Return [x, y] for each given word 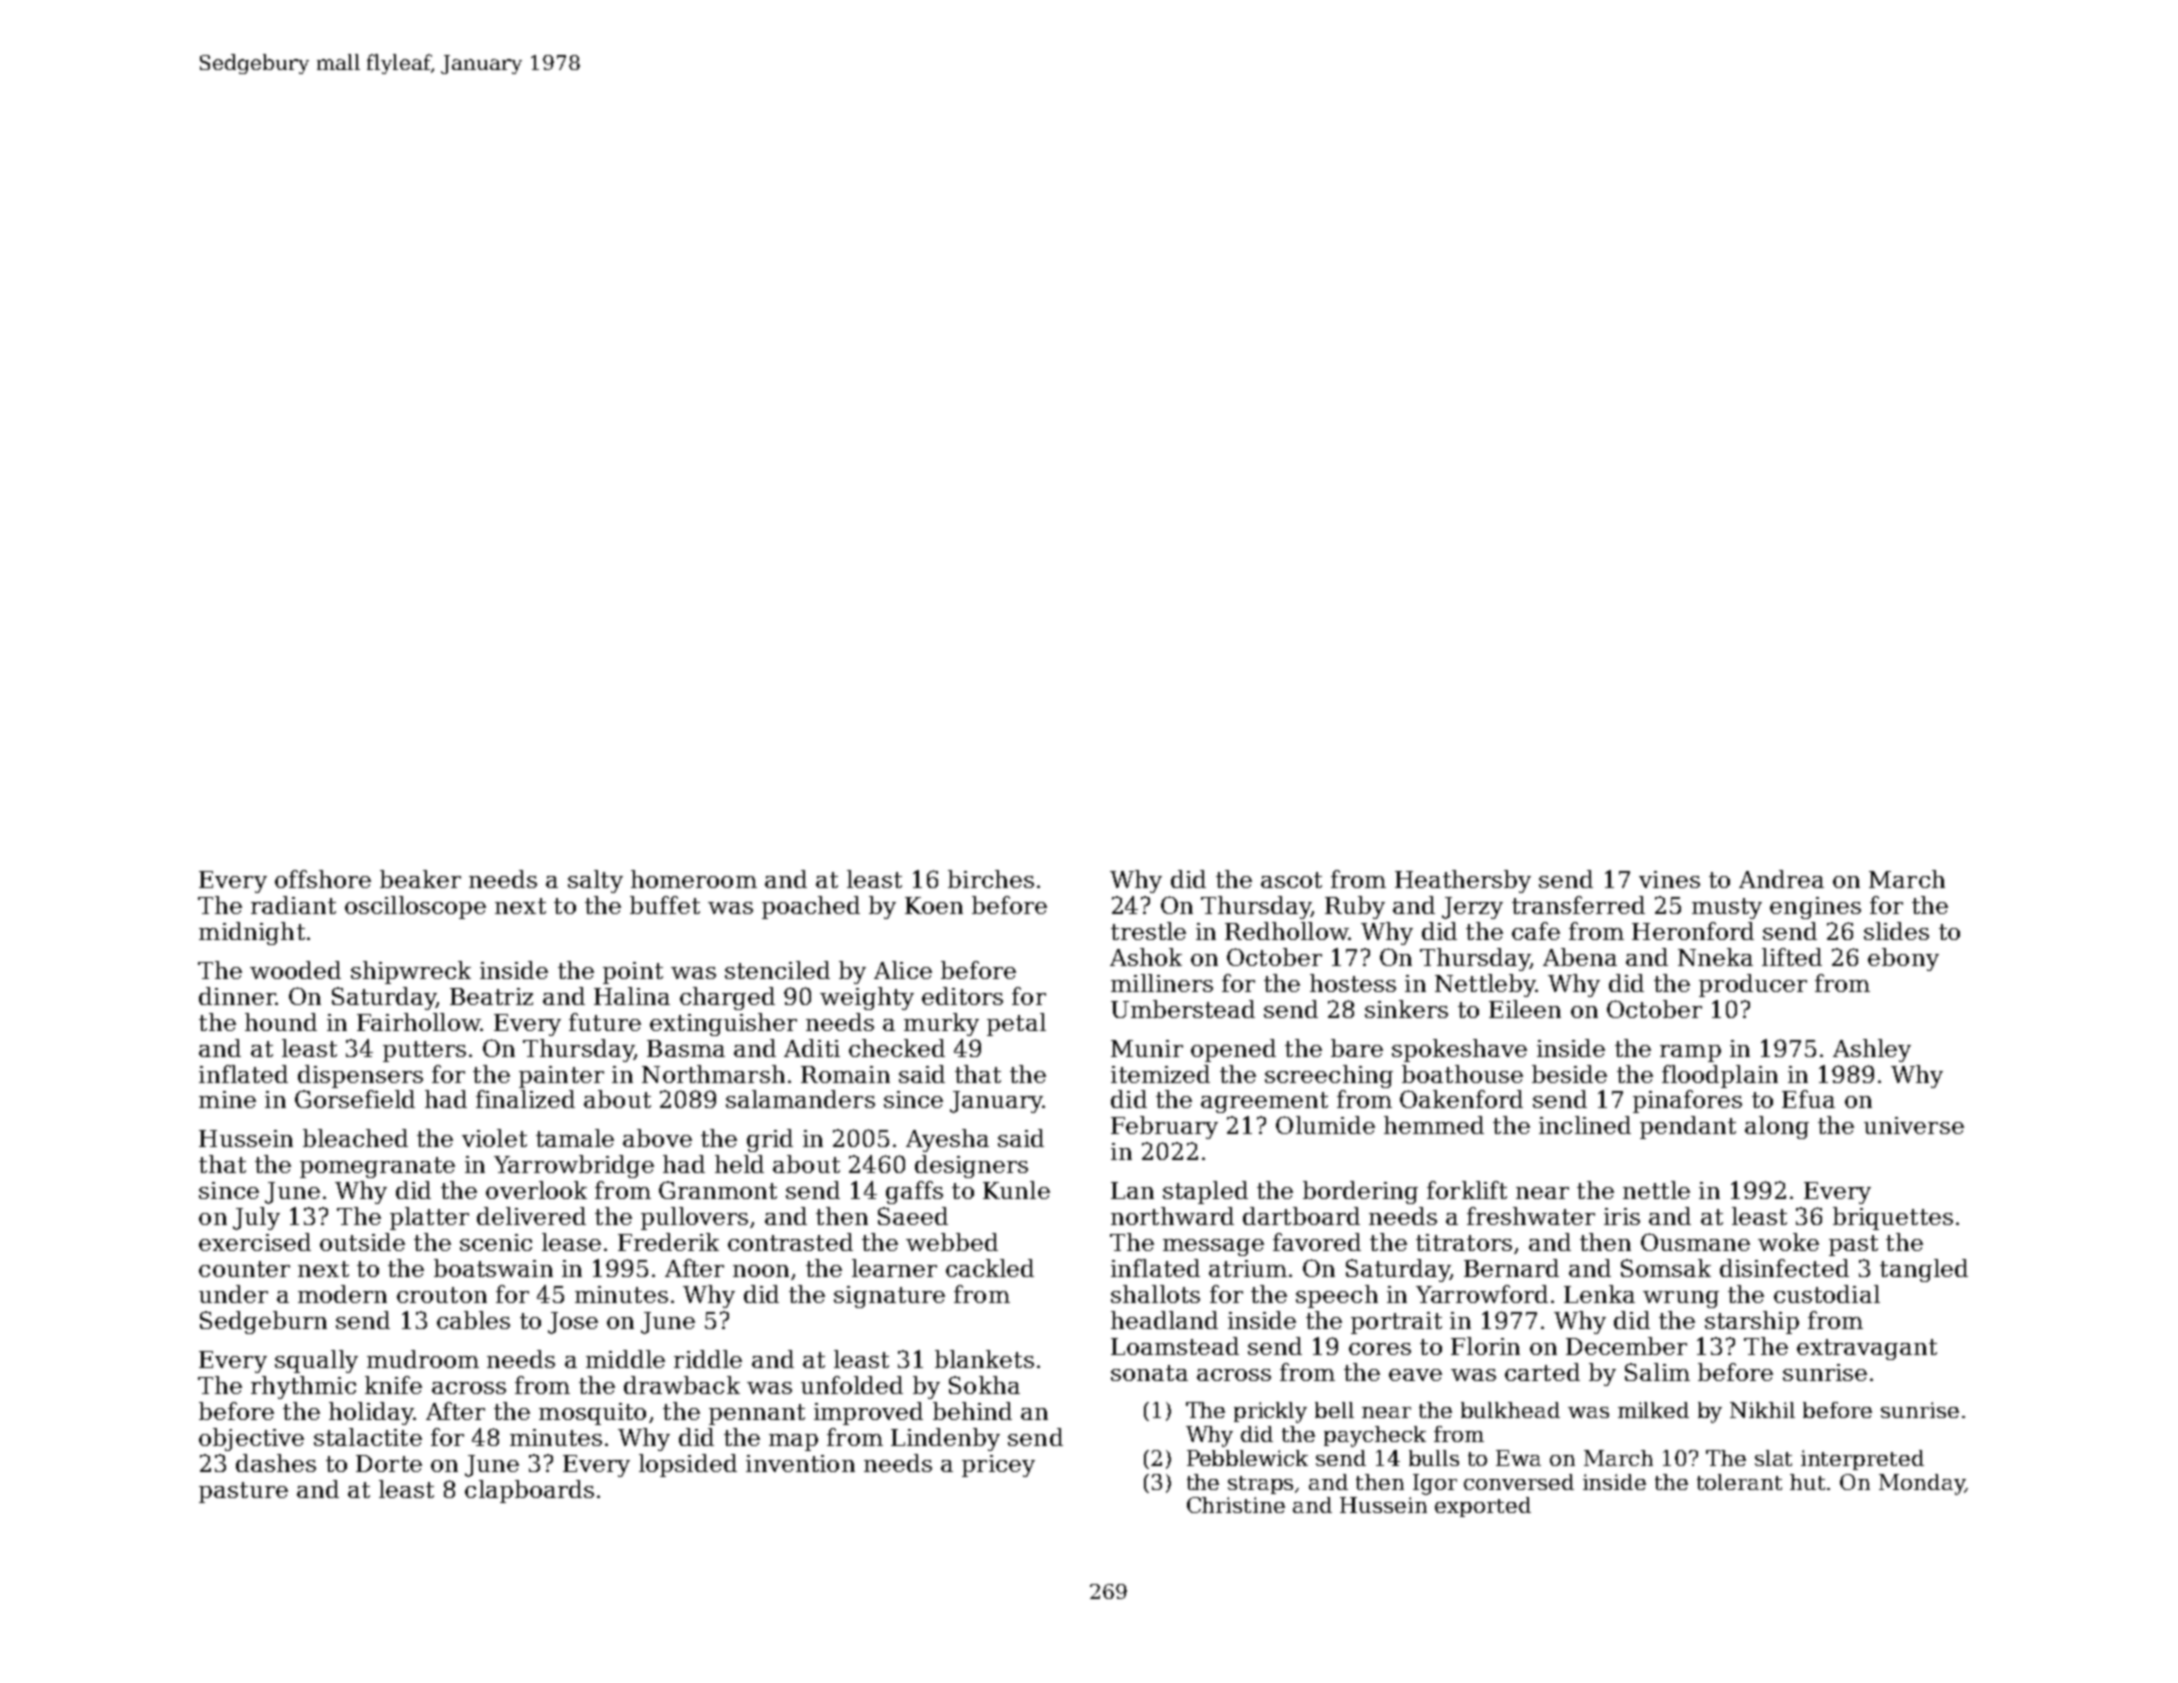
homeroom [694, 879]
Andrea [1781, 879]
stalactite [368, 1437]
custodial [1827, 1294]
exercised [255, 1242]
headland [1164, 1320]
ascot [1291, 880]
